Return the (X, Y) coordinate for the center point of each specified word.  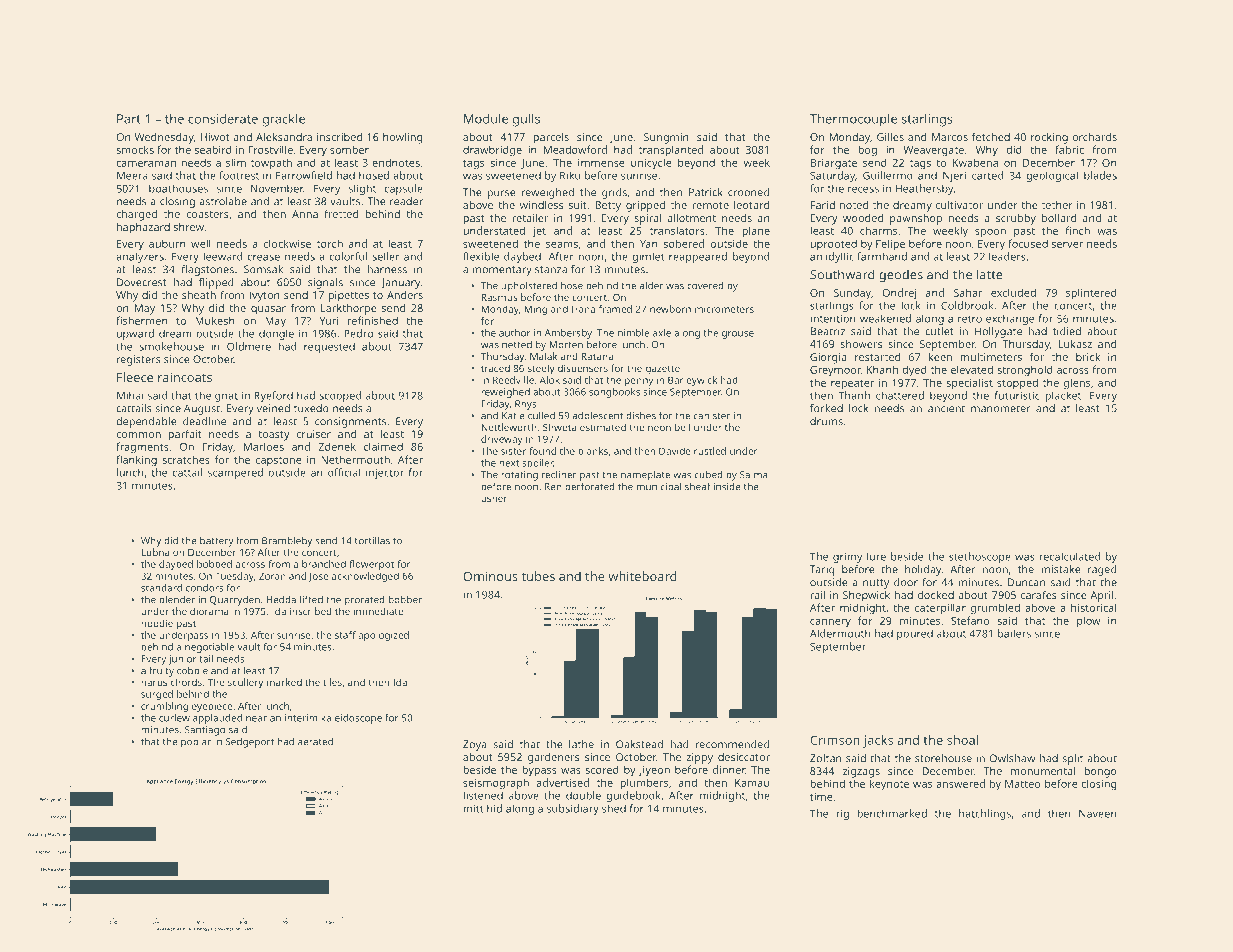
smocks (135, 149)
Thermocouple (853, 120)
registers (139, 360)
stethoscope (980, 557)
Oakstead (639, 744)
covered (705, 286)
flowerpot (371, 565)
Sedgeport (250, 743)
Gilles (890, 136)
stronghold (1025, 371)
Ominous (490, 576)
